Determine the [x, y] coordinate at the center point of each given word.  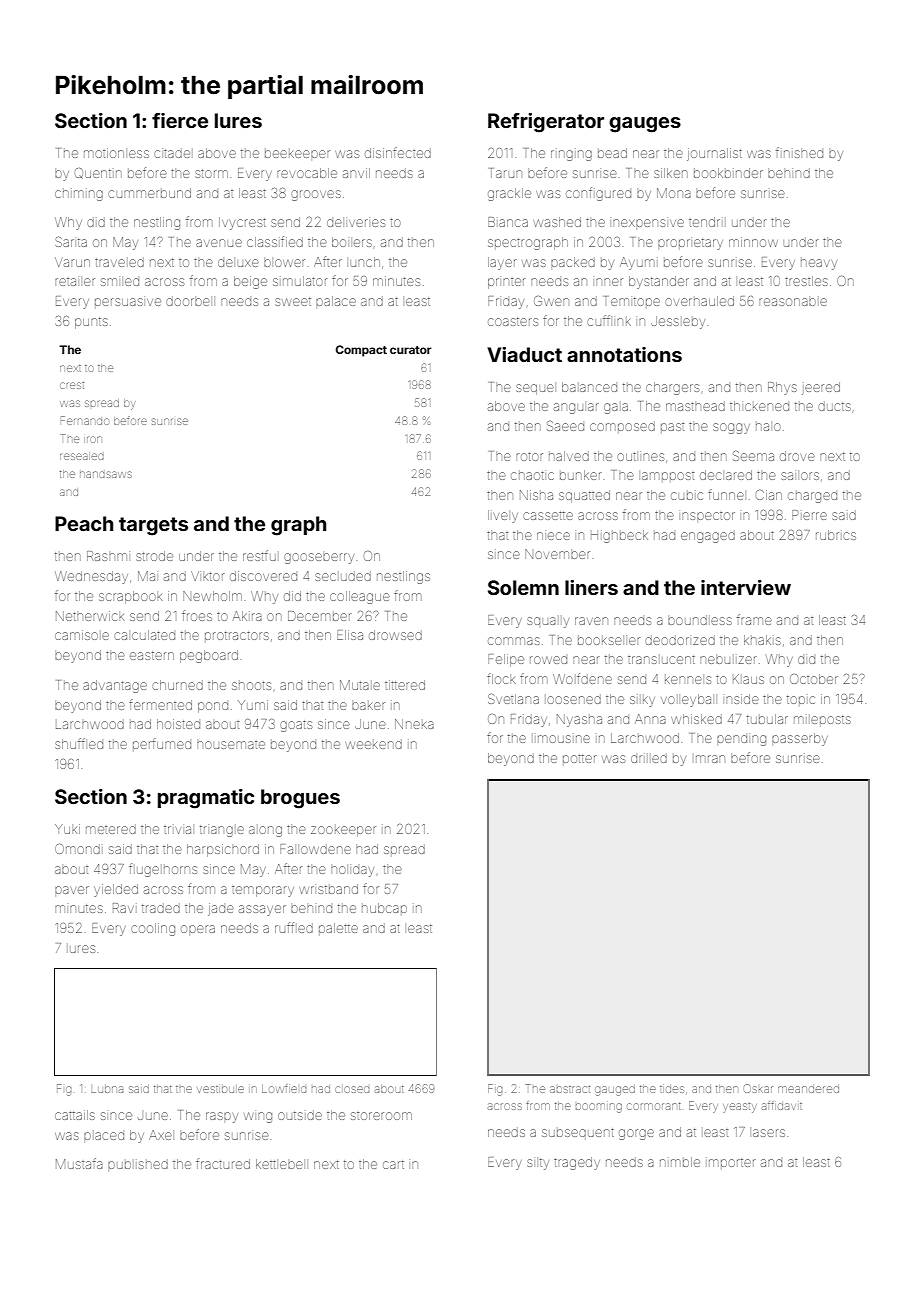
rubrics [836, 535]
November [557, 554]
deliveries [356, 223]
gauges [645, 125]
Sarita [71, 241]
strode [154, 556]
